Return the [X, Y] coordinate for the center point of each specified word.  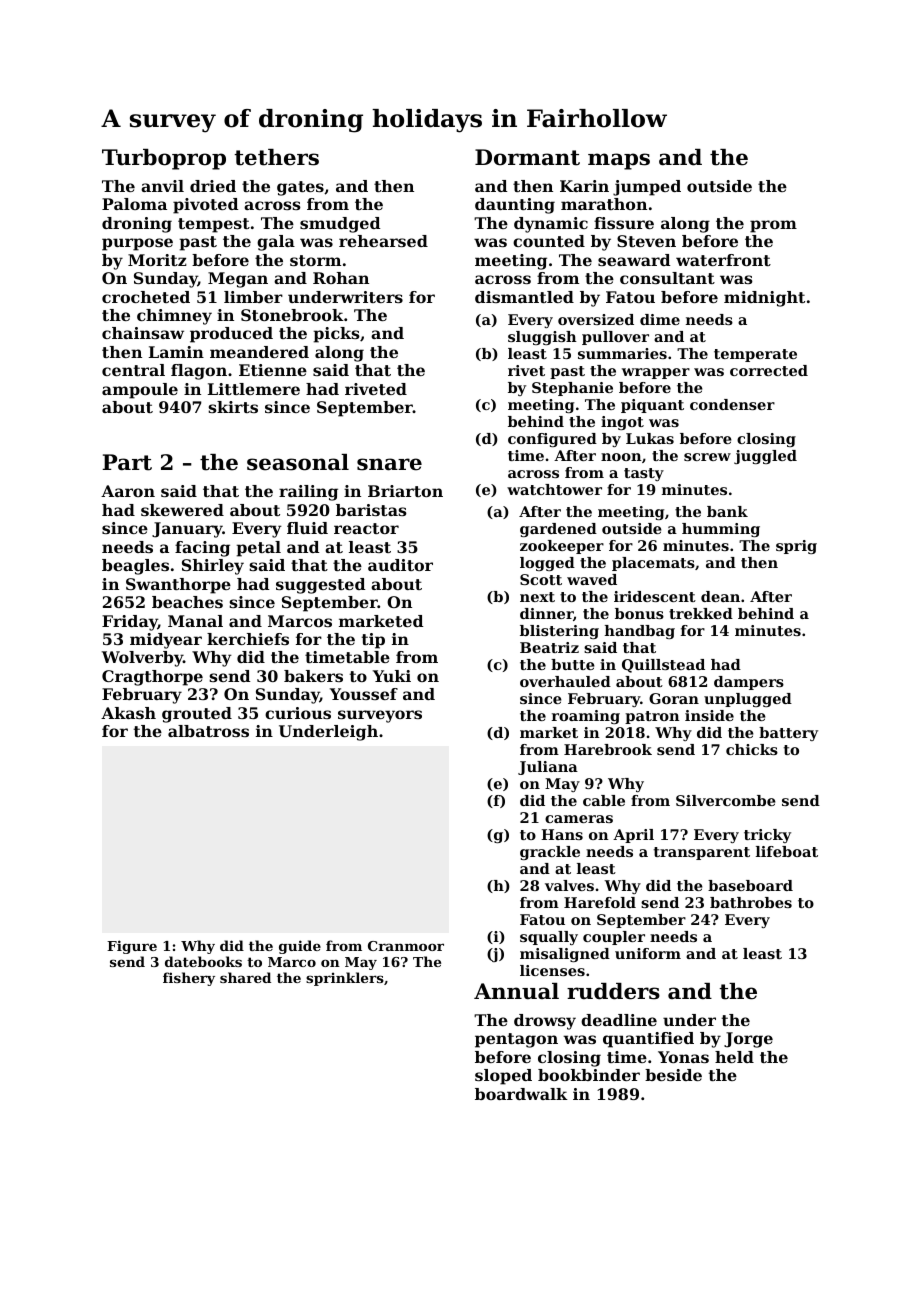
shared [245, 977]
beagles [135, 567]
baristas [371, 510]
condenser [732, 404]
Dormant [527, 157]
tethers [276, 157]
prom [773, 226]
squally [549, 938]
